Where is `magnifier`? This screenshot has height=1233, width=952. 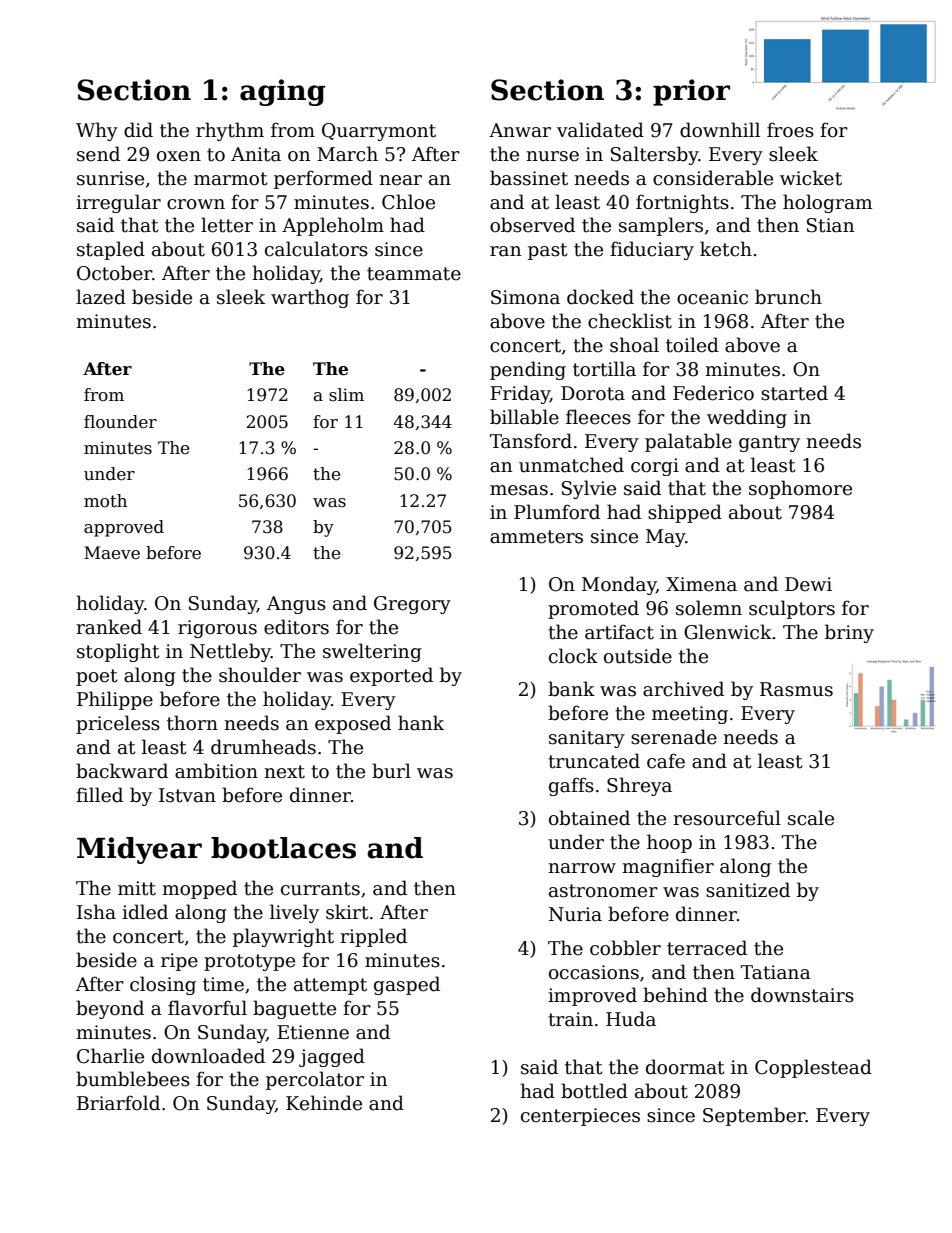
magnifier is located at coordinates (668, 867).
